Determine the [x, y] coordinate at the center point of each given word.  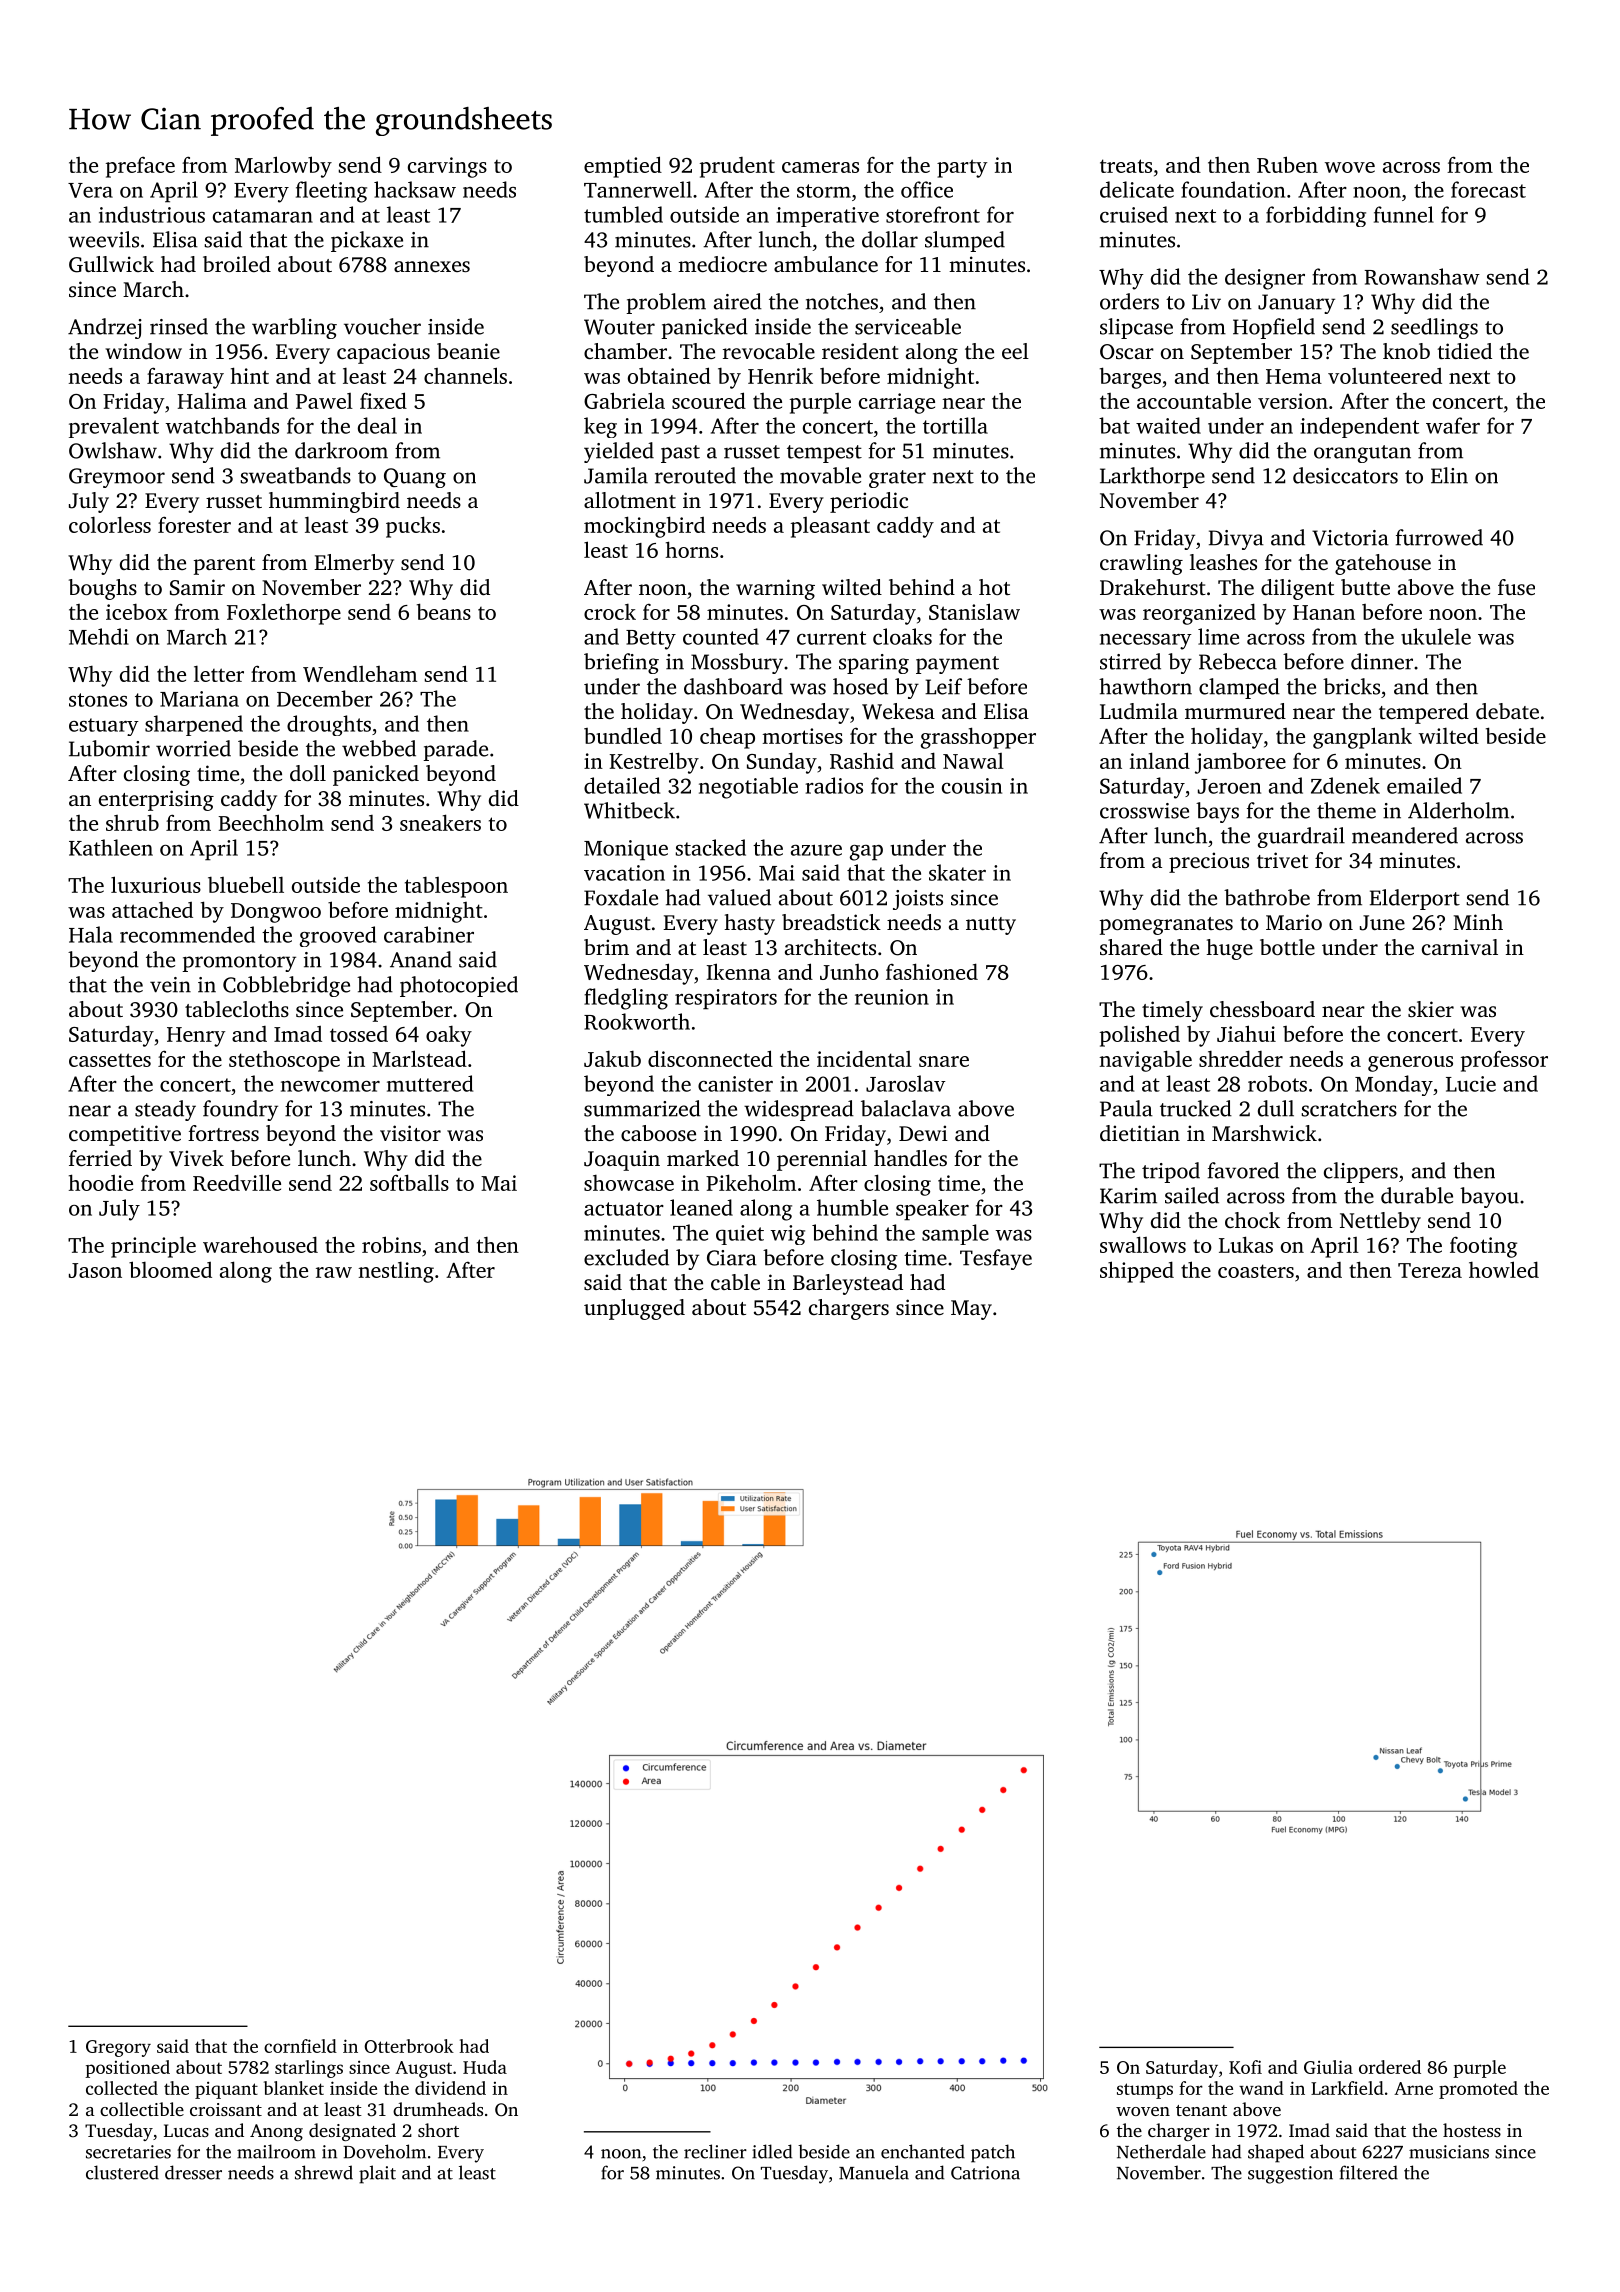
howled [1504, 1269]
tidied [1464, 351]
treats [1126, 166]
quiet [740, 1235]
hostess [1472, 2130]
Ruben [1287, 164]
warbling [294, 328]
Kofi [1245, 2067]
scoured [709, 400]
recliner [715, 2151]
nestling [396, 1272]
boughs [103, 589]
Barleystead [848, 1284]
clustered [122, 2172]
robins [391, 1244]
